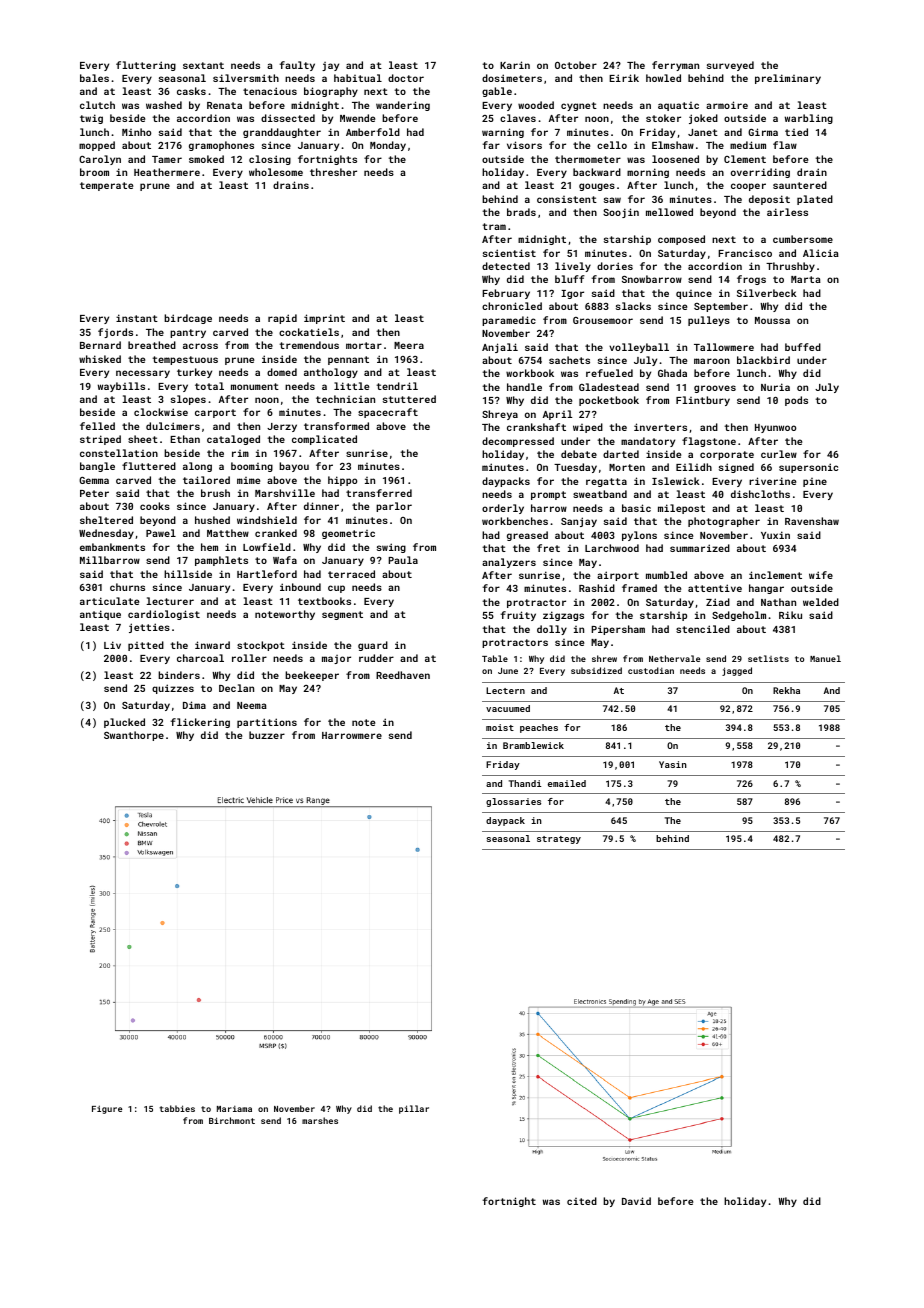 This page has width=924, height=1308. Describe the element at coordinates (409, 345) in the page. I see `Meera` at that location.
